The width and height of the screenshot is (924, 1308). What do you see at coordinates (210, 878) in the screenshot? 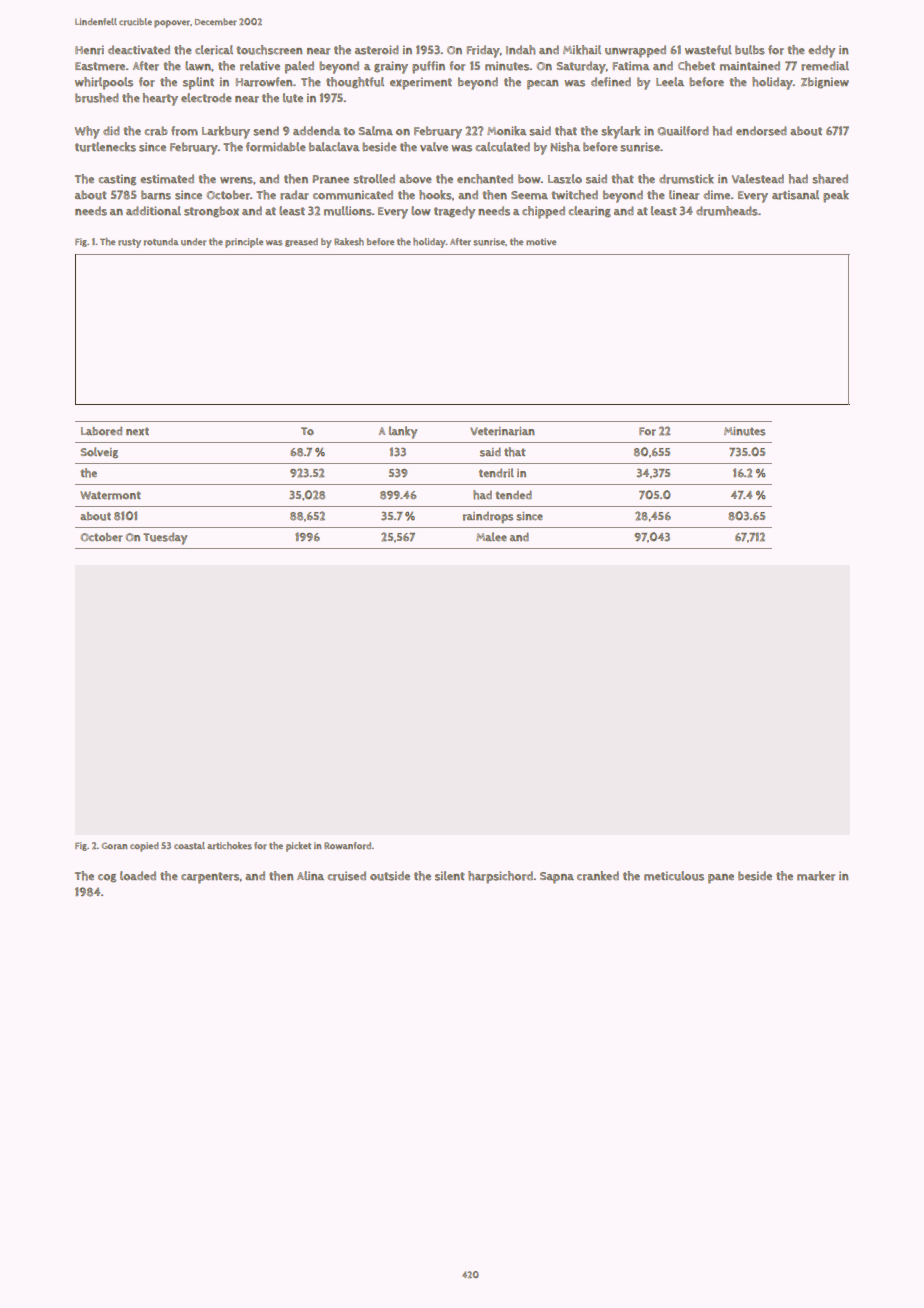
I see `carpenters` at bounding box center [210, 878].
